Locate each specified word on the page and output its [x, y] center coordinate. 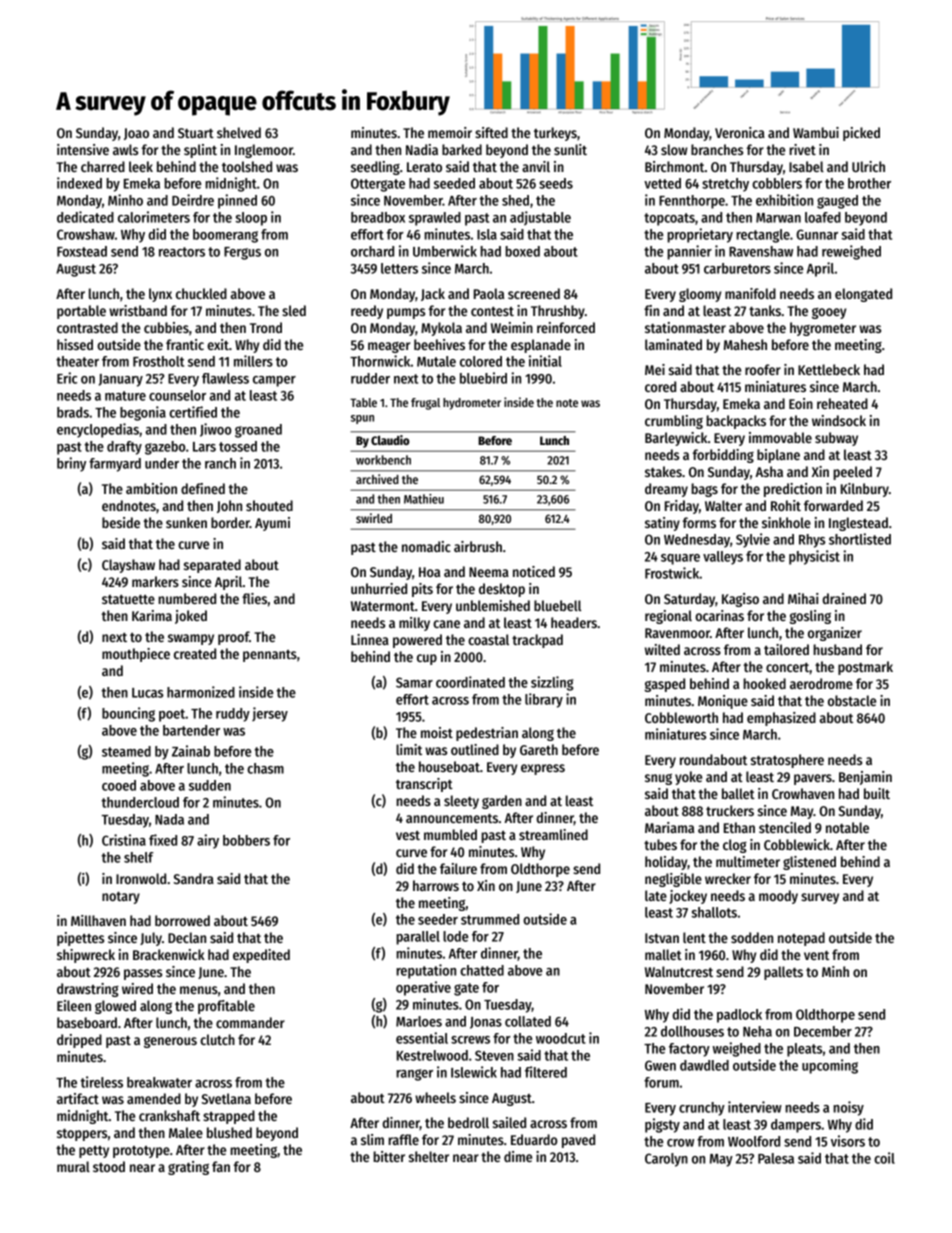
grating [188, 1168]
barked [462, 149]
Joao [136, 134]
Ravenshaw [761, 251]
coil [884, 1158]
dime [518, 1156]
